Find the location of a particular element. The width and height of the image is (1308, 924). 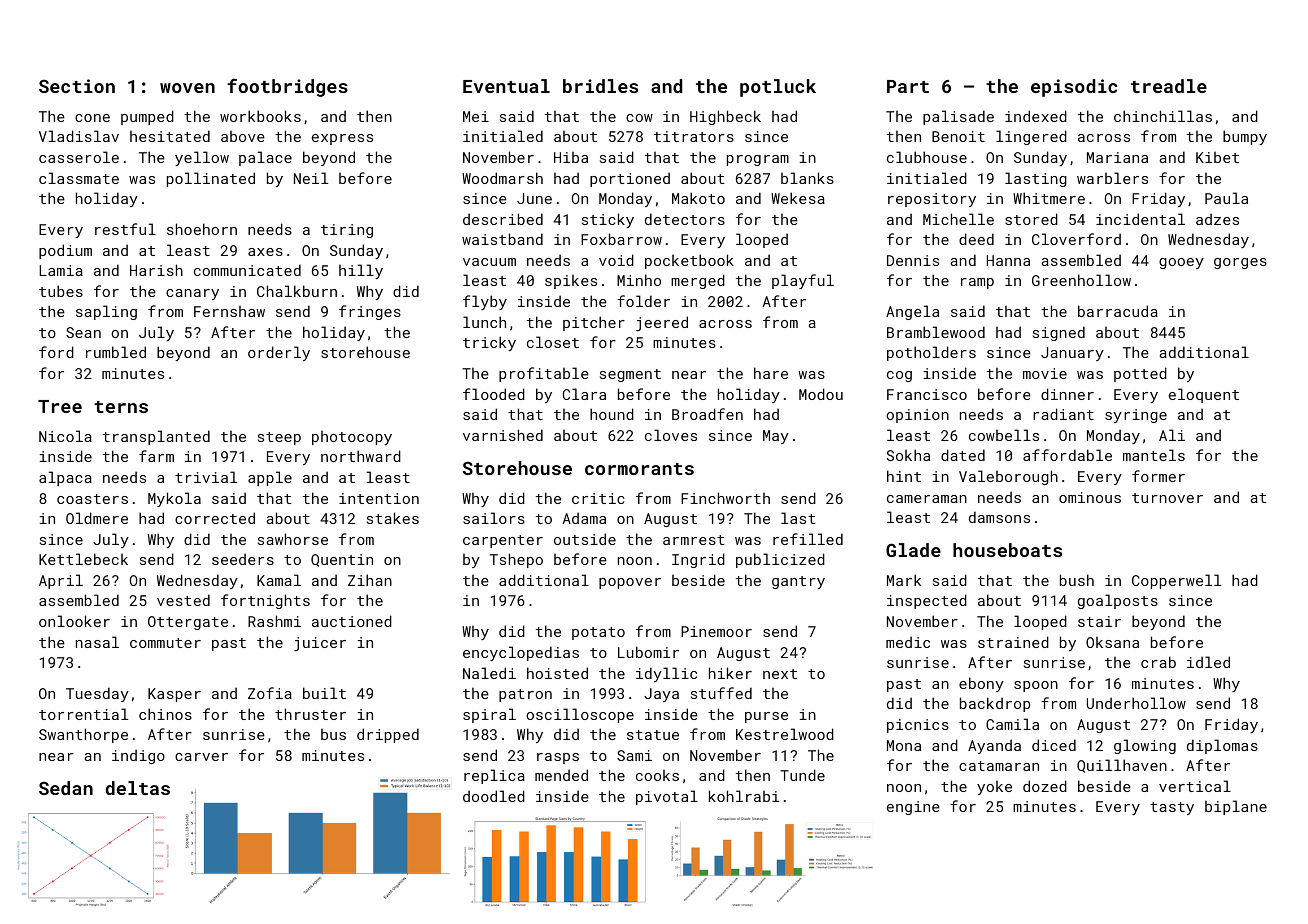

fringes is located at coordinates (370, 312).
